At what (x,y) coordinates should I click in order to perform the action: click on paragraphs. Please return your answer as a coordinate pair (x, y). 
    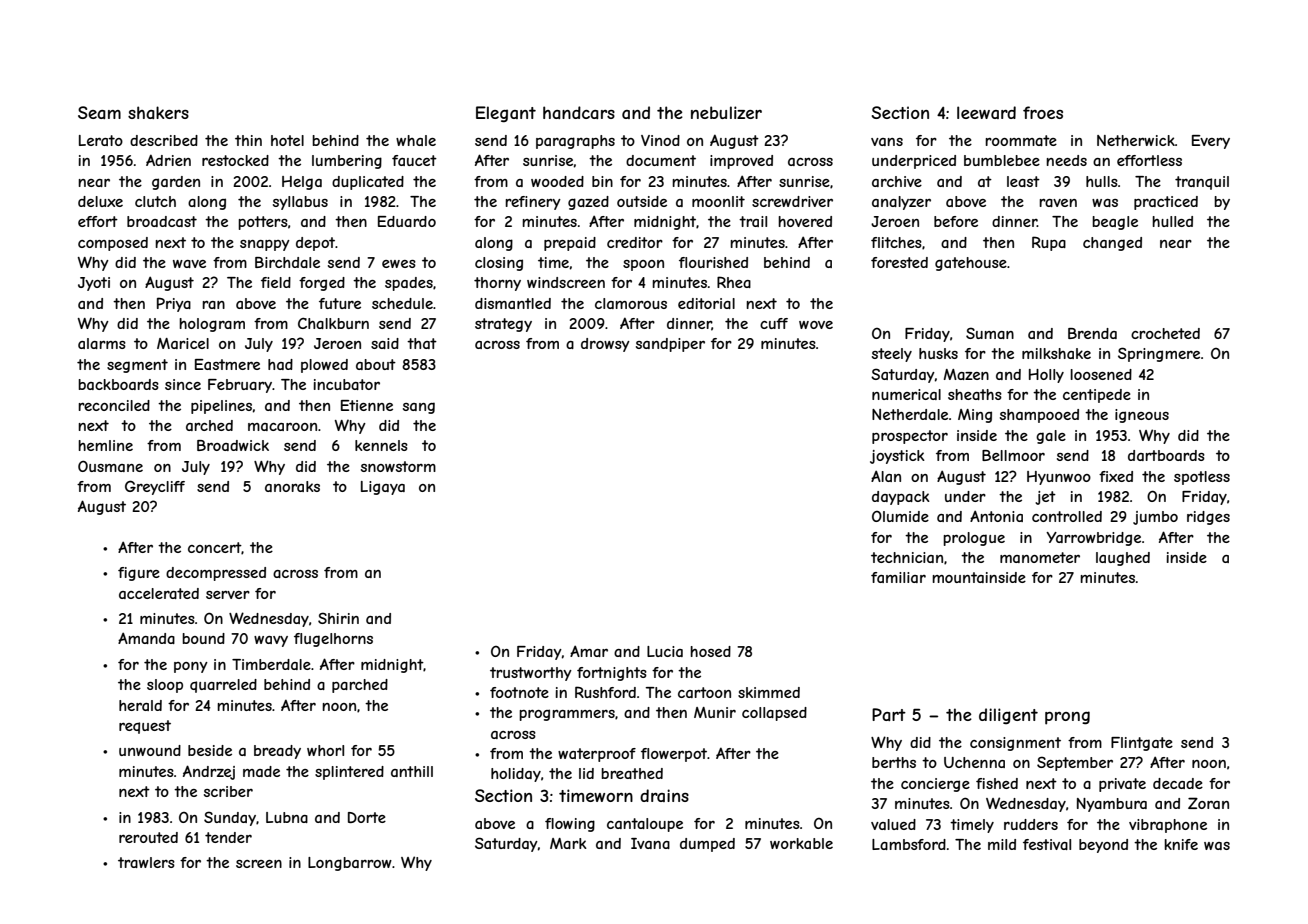
    Looking at the image, I should click on (575, 142).
